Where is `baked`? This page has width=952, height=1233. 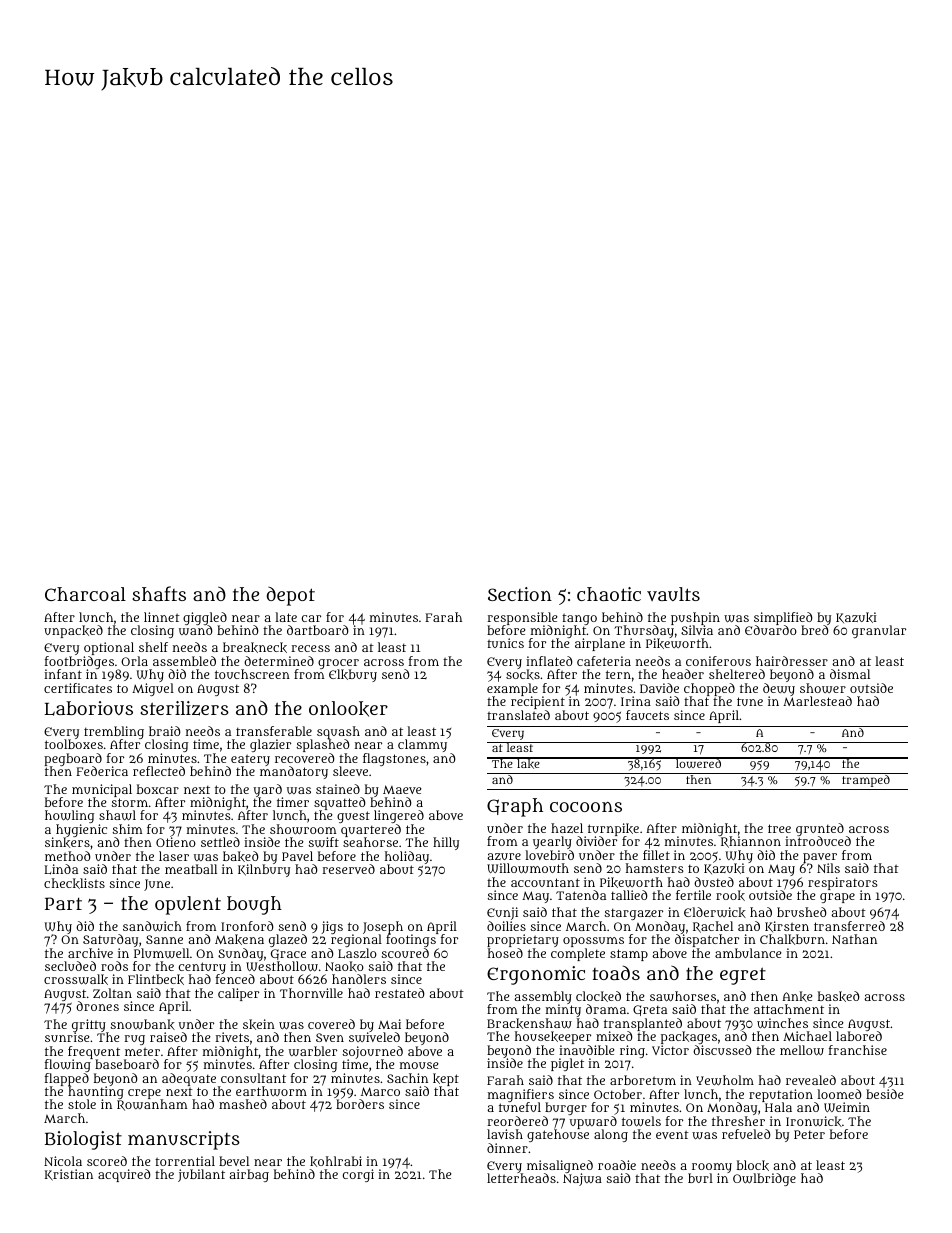
baked is located at coordinates (241, 856).
